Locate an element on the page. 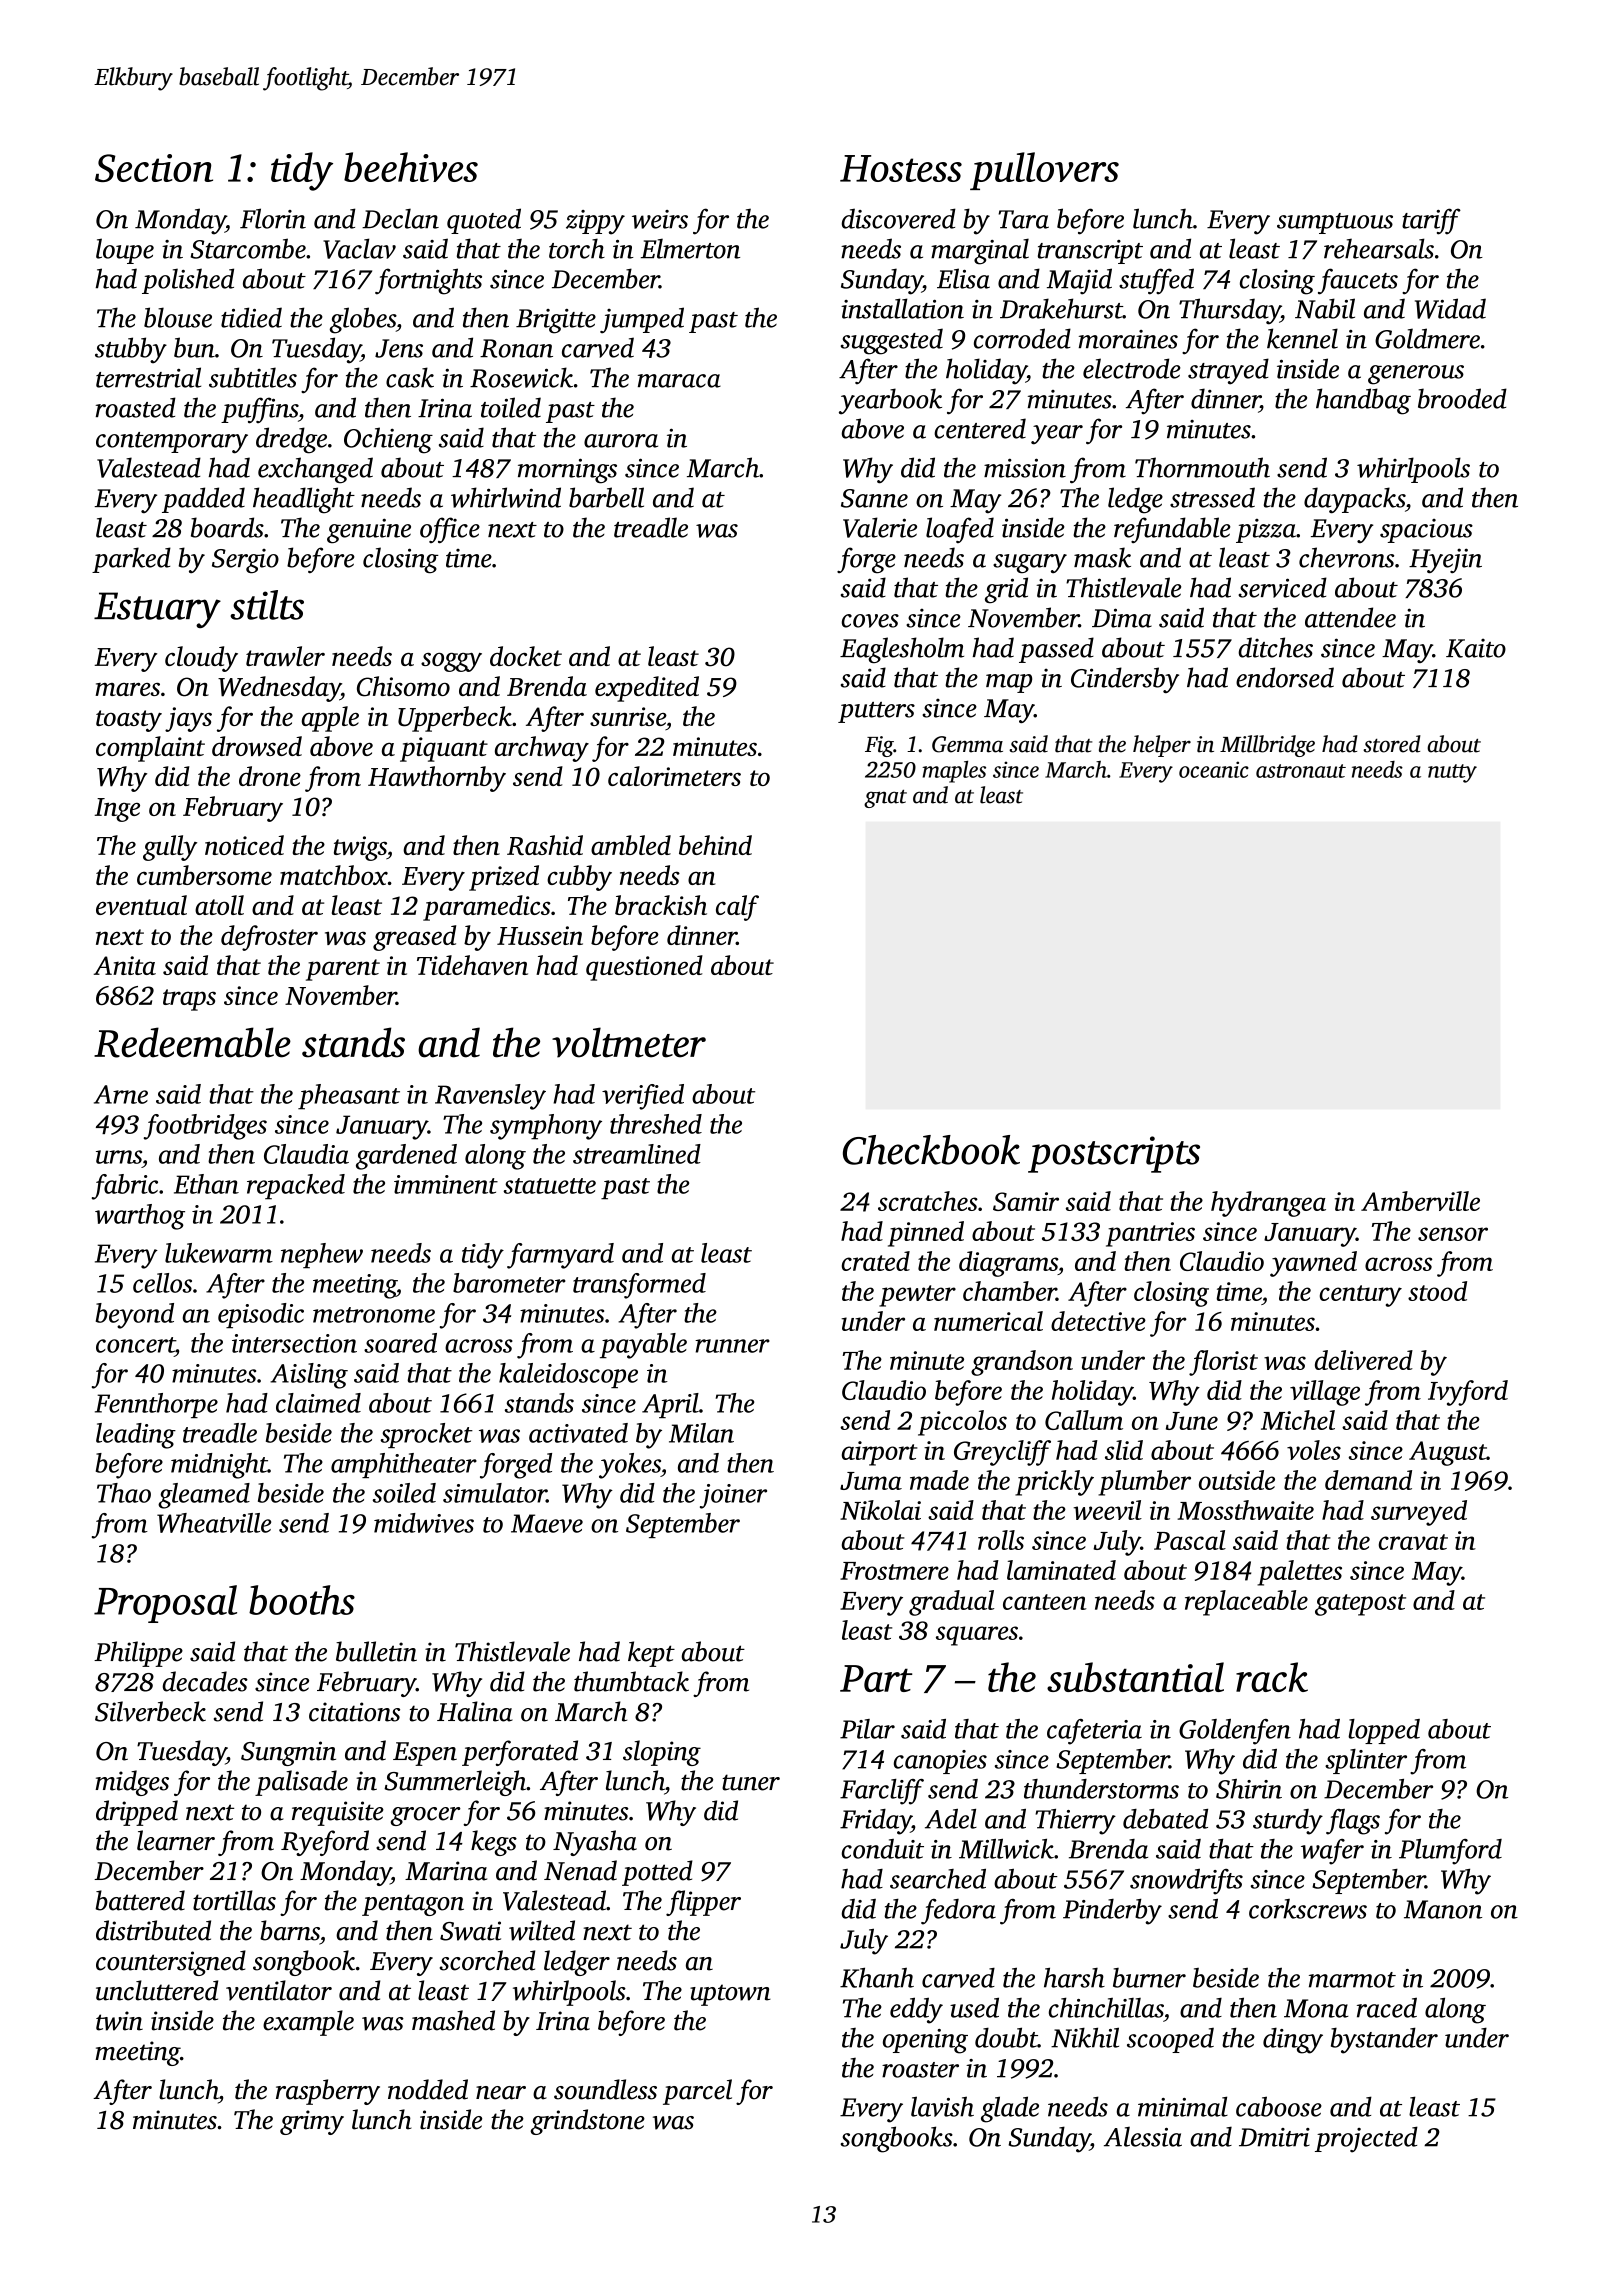 The image size is (1620, 2292). nodded is located at coordinates (428, 2089).
